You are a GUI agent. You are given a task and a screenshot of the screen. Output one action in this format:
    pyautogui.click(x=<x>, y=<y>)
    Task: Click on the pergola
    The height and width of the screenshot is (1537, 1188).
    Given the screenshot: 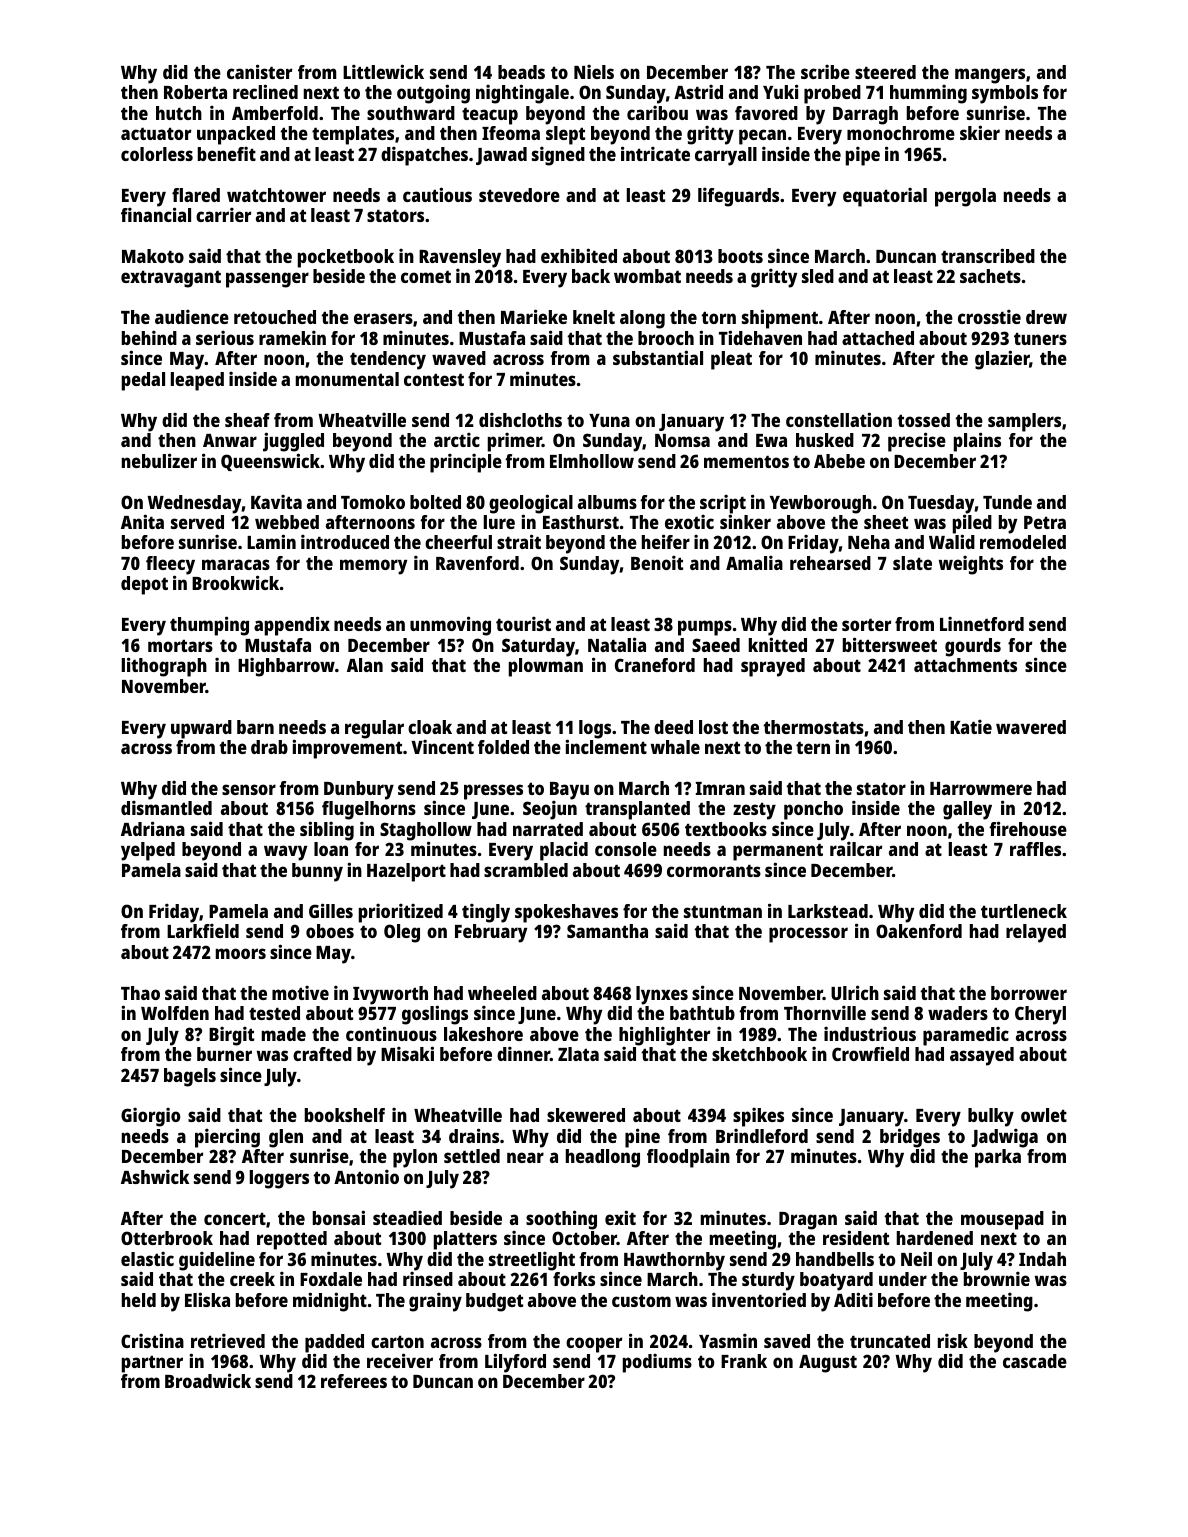 What is the action you would take?
    pyautogui.click(x=965, y=197)
